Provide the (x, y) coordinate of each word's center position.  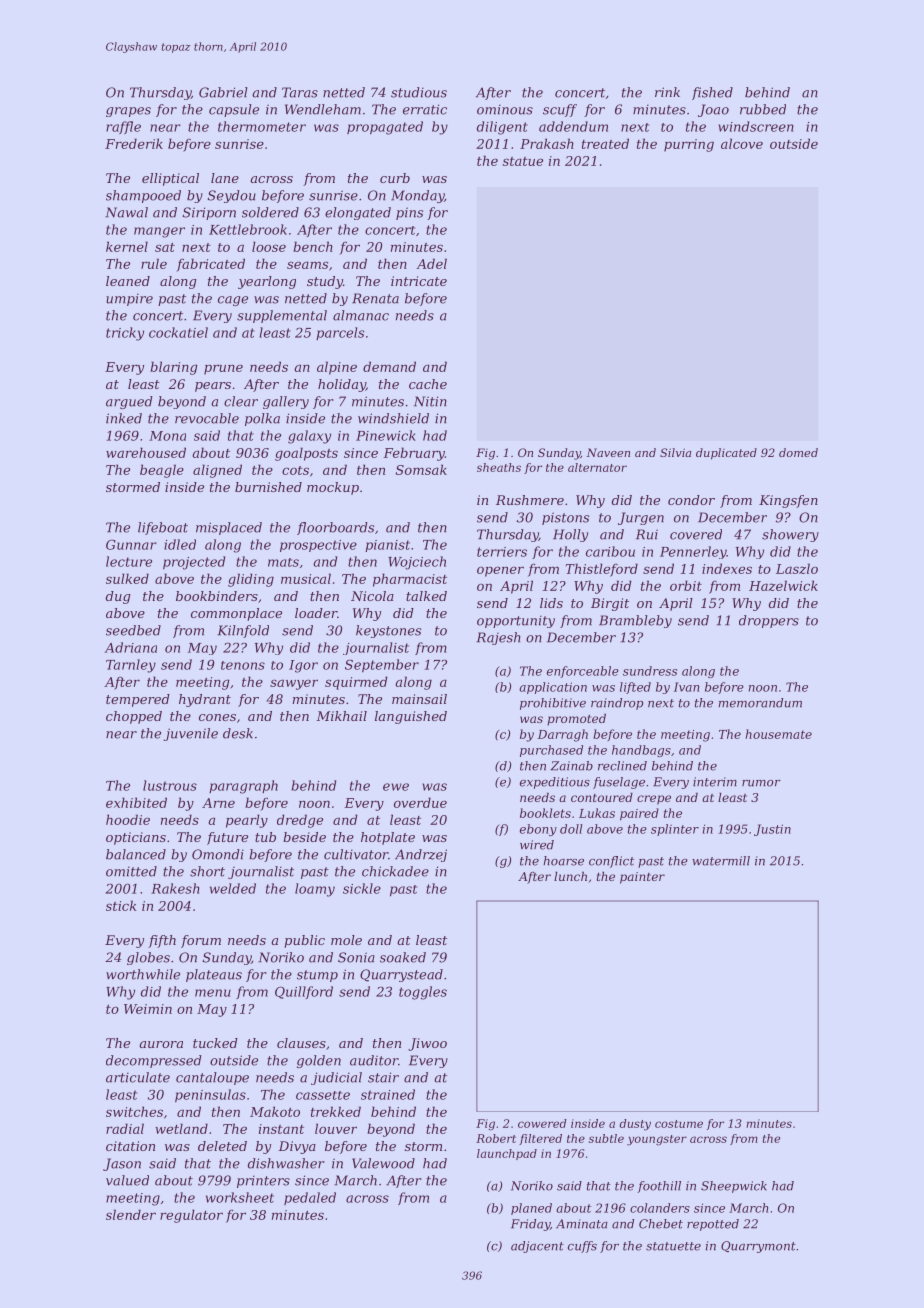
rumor (761, 783)
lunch (570, 876)
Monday (417, 196)
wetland (181, 1128)
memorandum (760, 703)
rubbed (763, 109)
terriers (502, 552)
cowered (542, 1123)
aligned (217, 471)
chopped (134, 717)
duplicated (726, 454)
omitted (131, 871)
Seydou (231, 196)
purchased (551, 751)
